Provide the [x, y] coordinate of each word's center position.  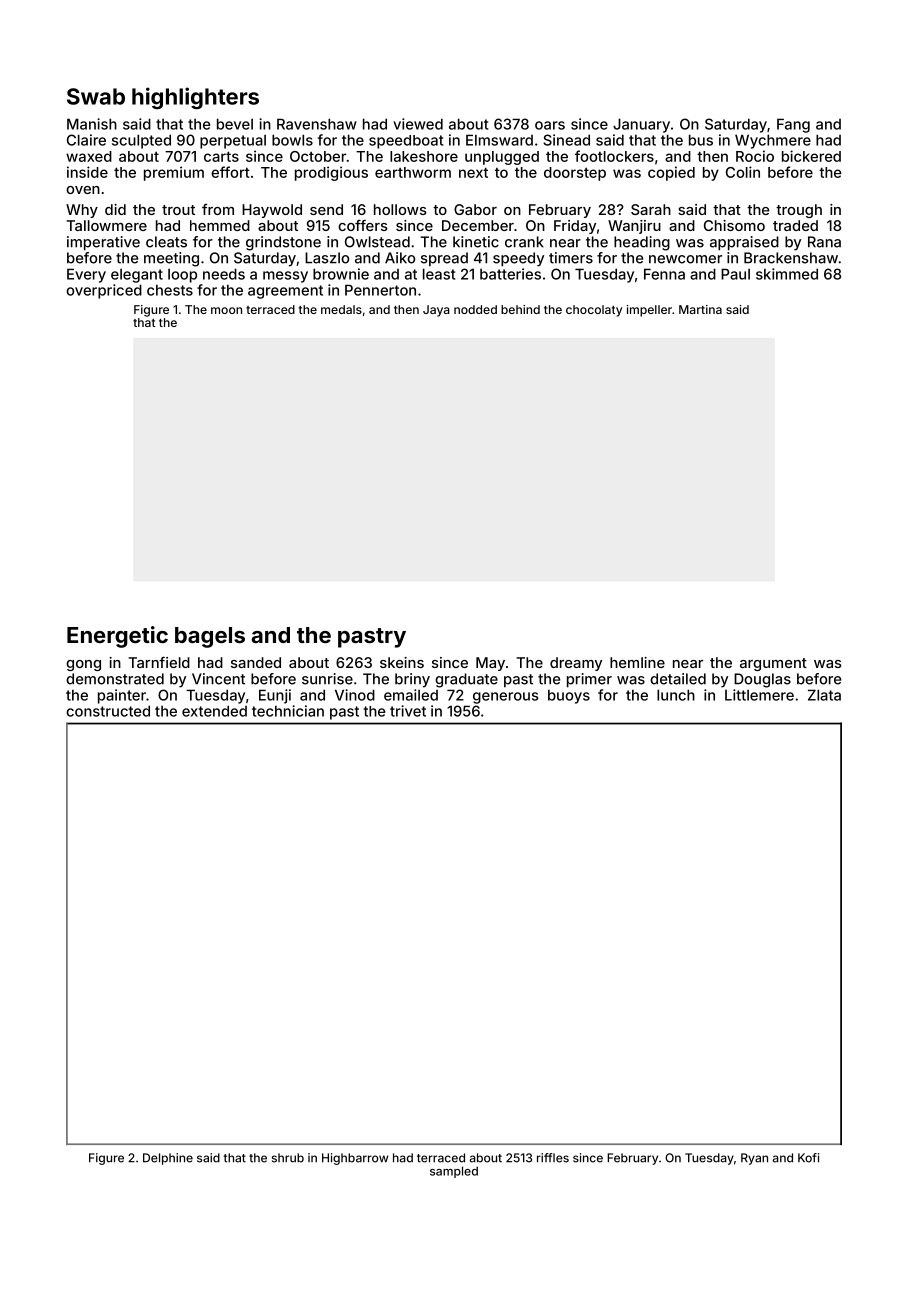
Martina [700, 309]
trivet [408, 711]
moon [226, 310]
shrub [288, 1158]
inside [87, 172]
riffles [553, 1158]
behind [520, 309]
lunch [676, 695]
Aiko [400, 258]
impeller [649, 311]
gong [83, 665]
